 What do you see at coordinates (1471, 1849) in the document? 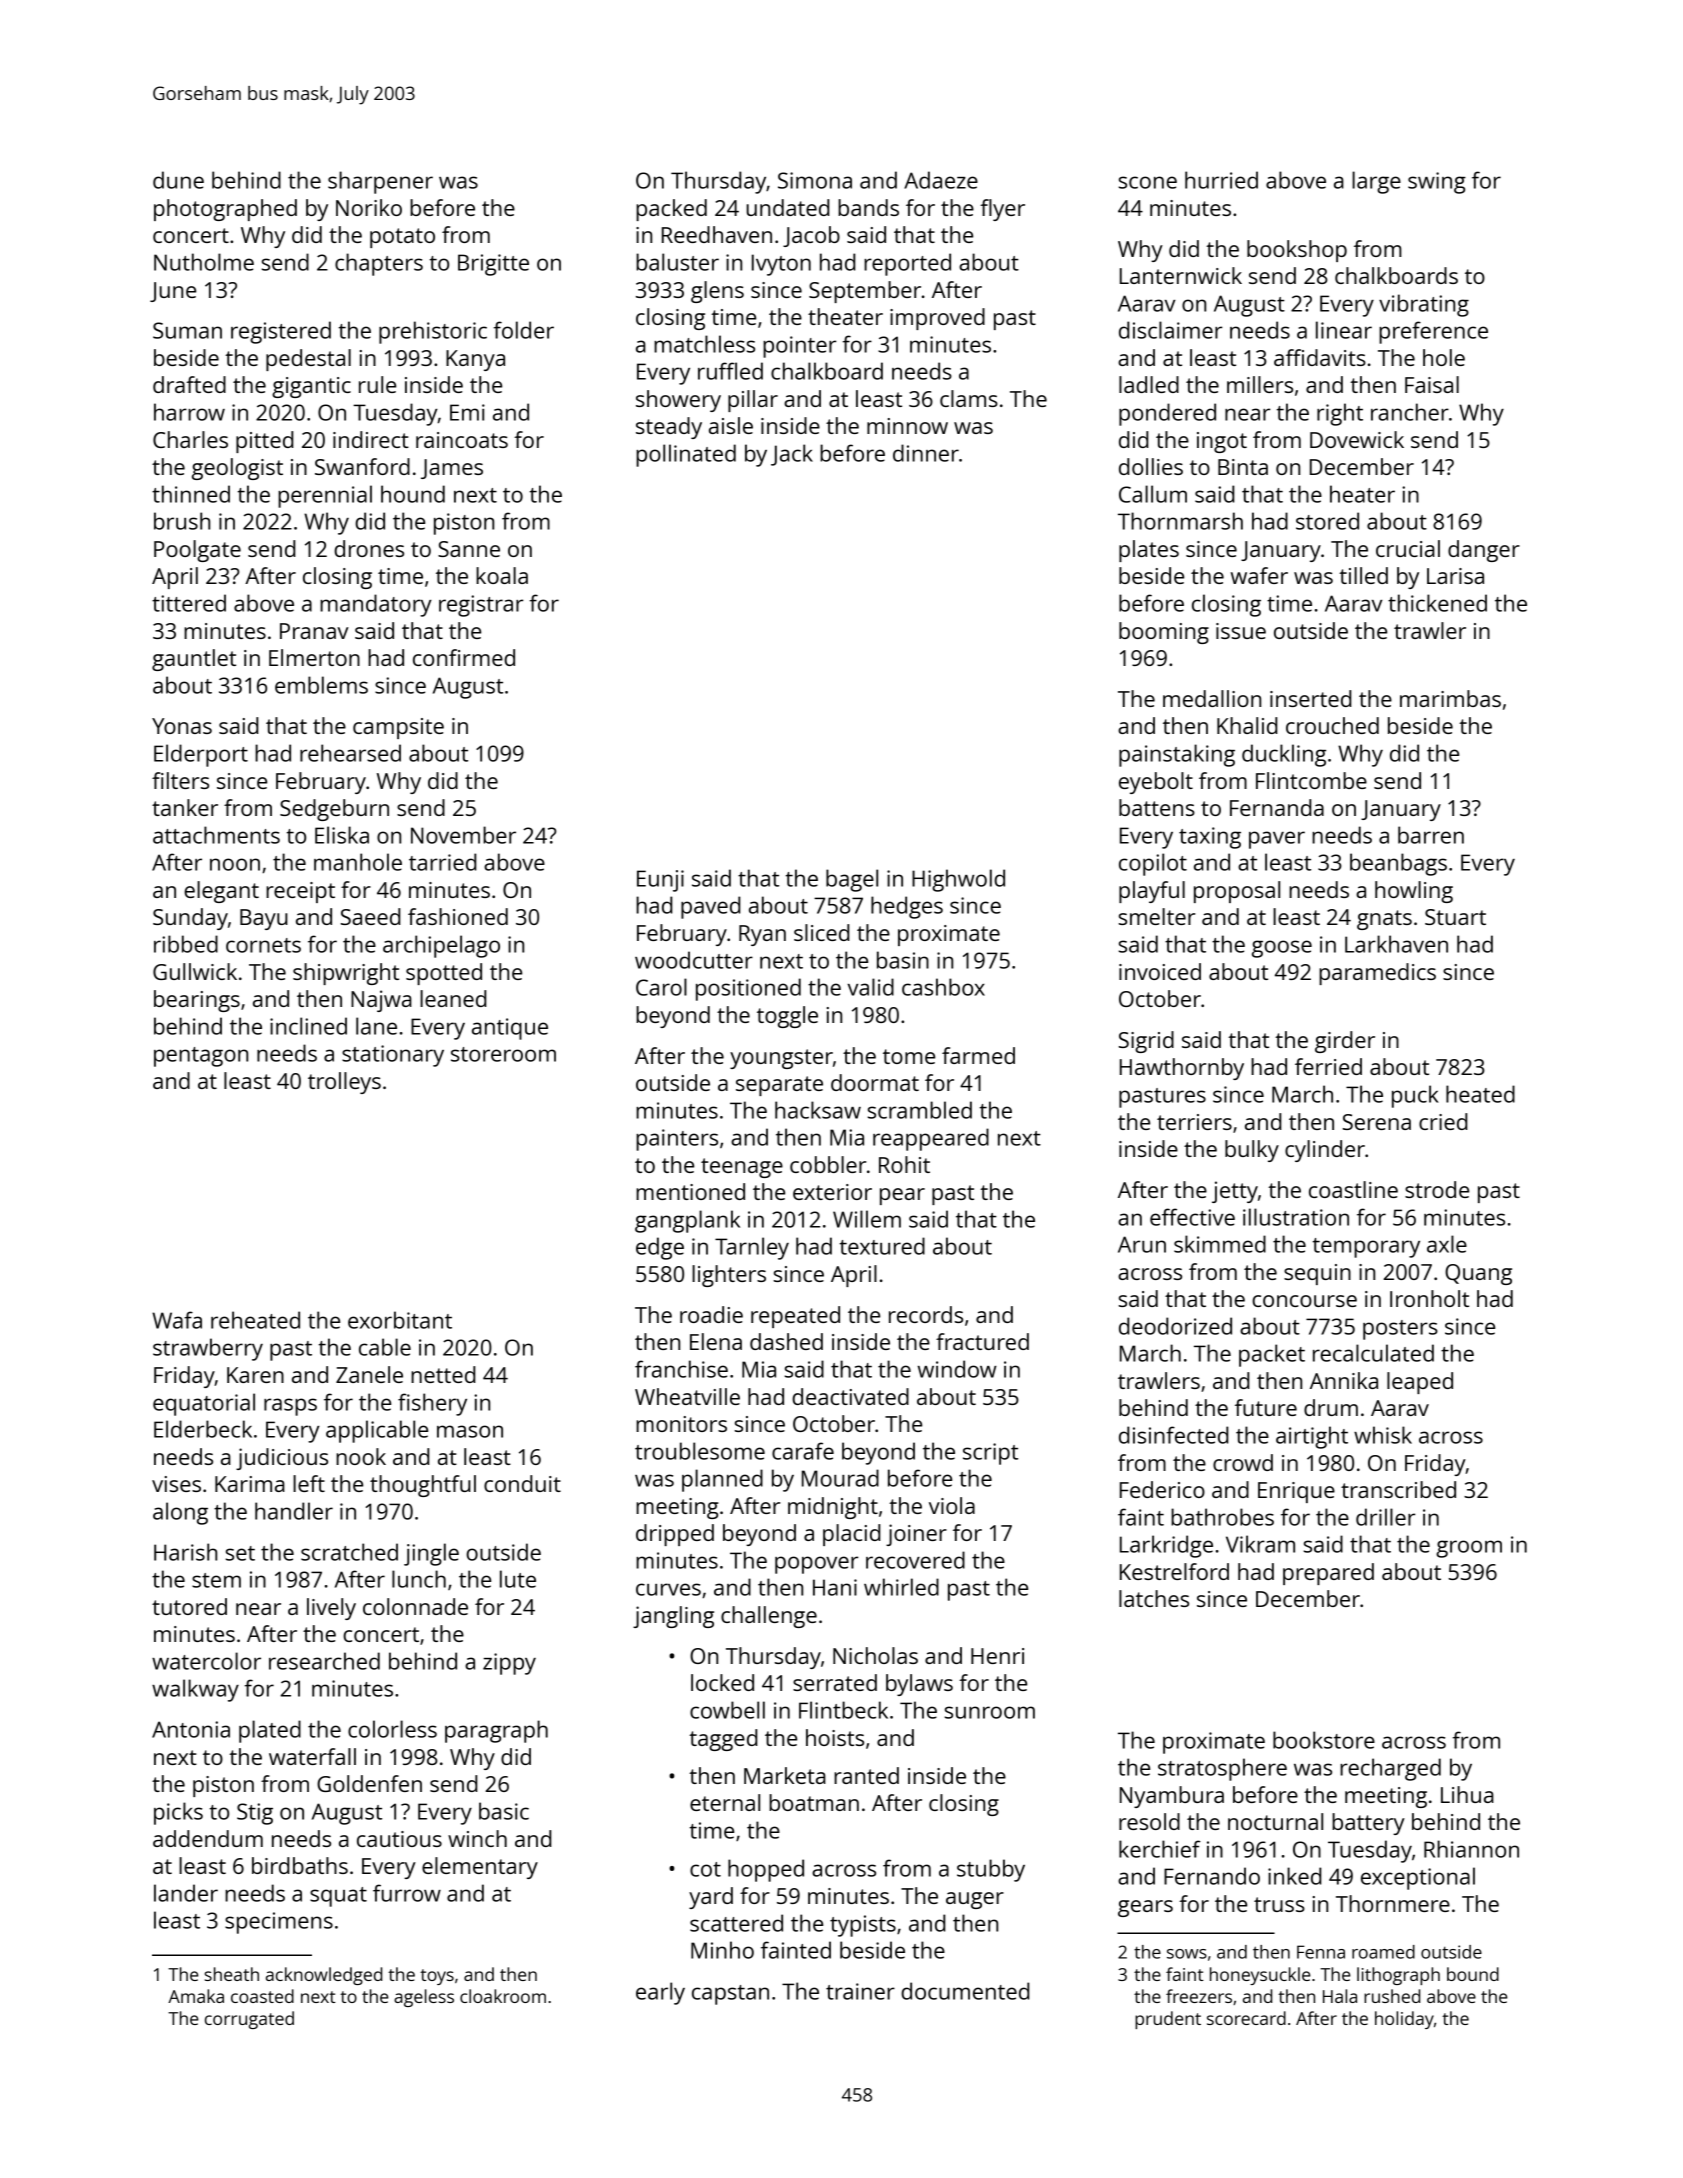
I see `Rhiannon` at bounding box center [1471, 1849].
